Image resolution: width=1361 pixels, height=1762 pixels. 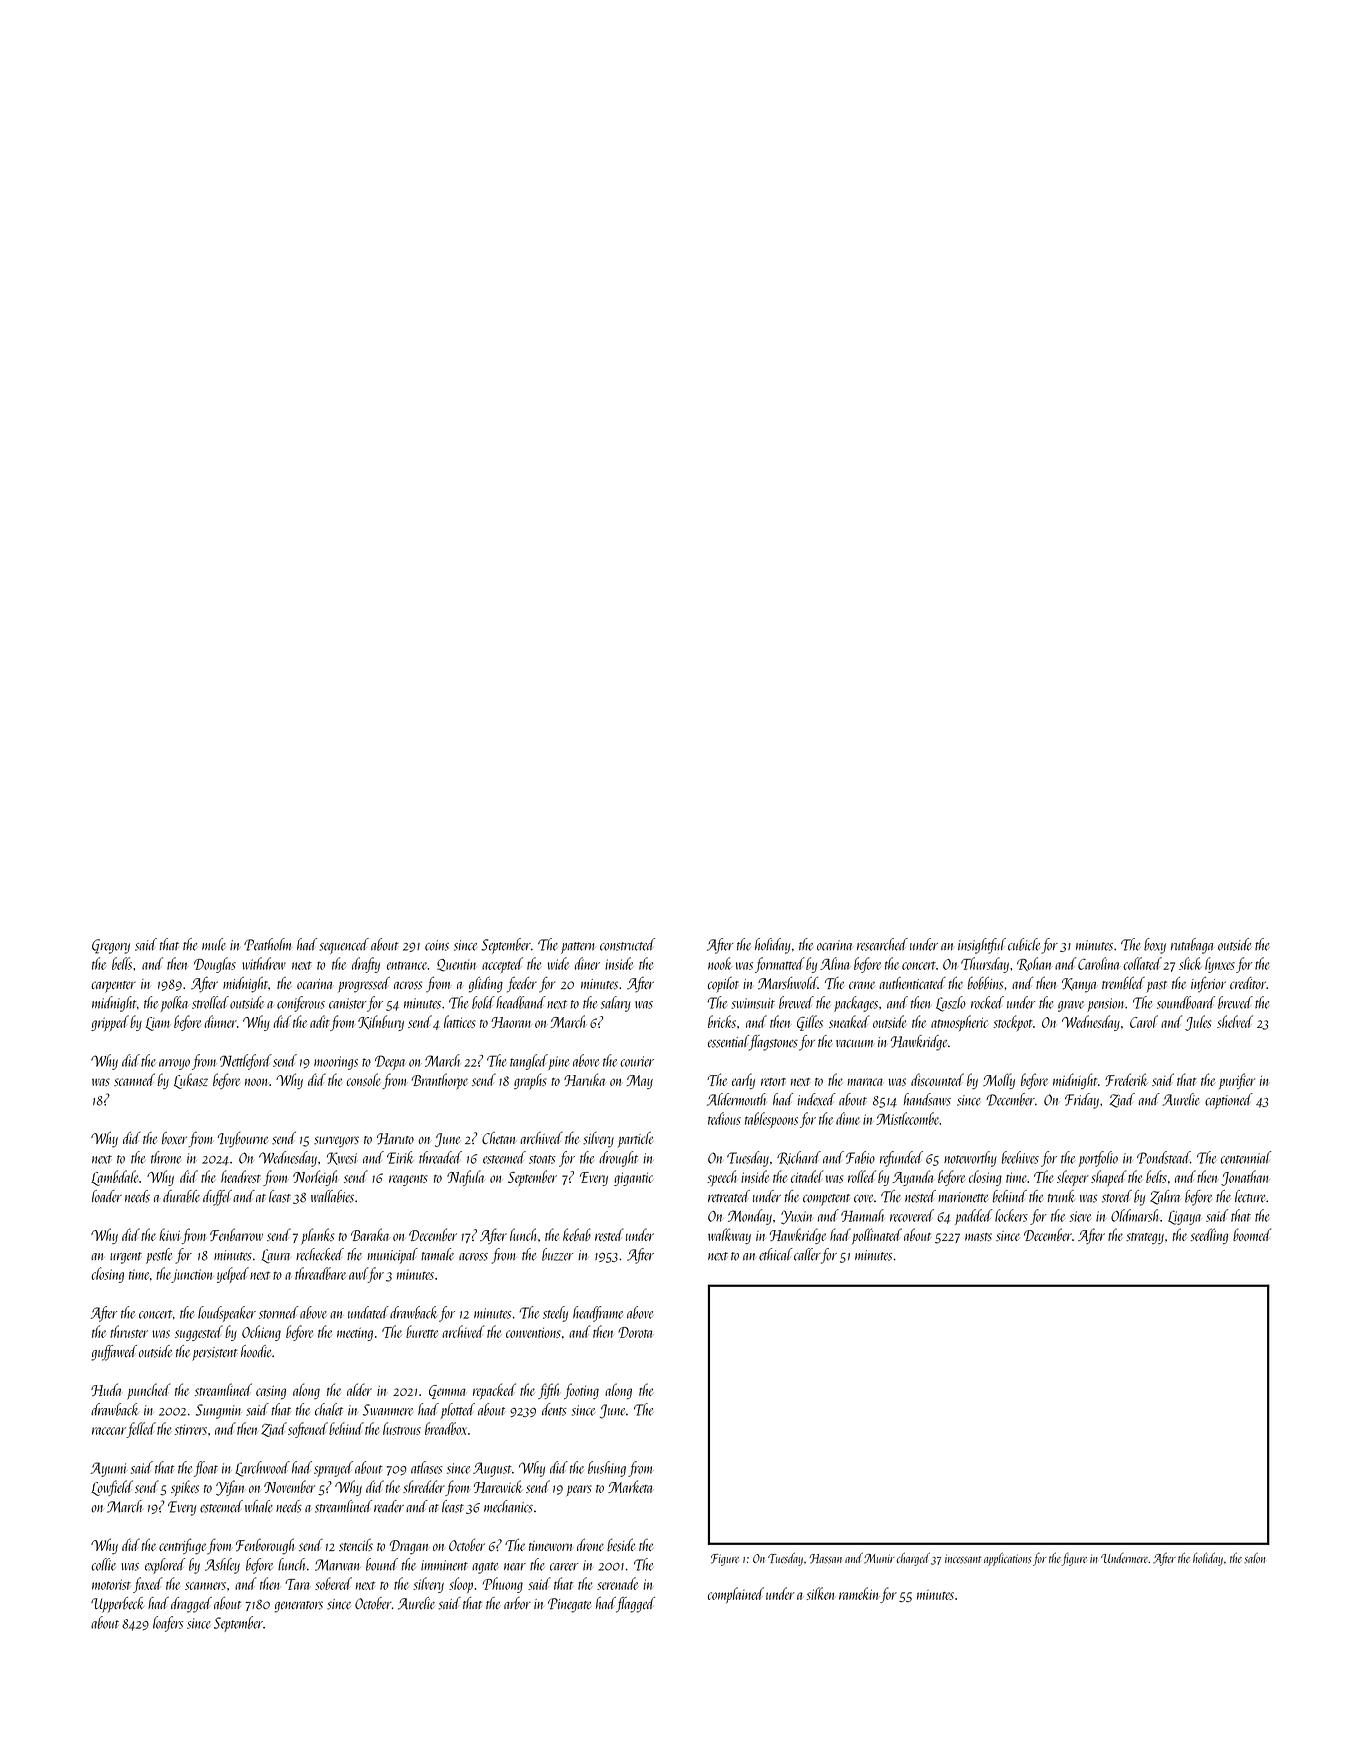 What do you see at coordinates (1192, 946) in the screenshot?
I see `rutabaga` at bounding box center [1192, 946].
